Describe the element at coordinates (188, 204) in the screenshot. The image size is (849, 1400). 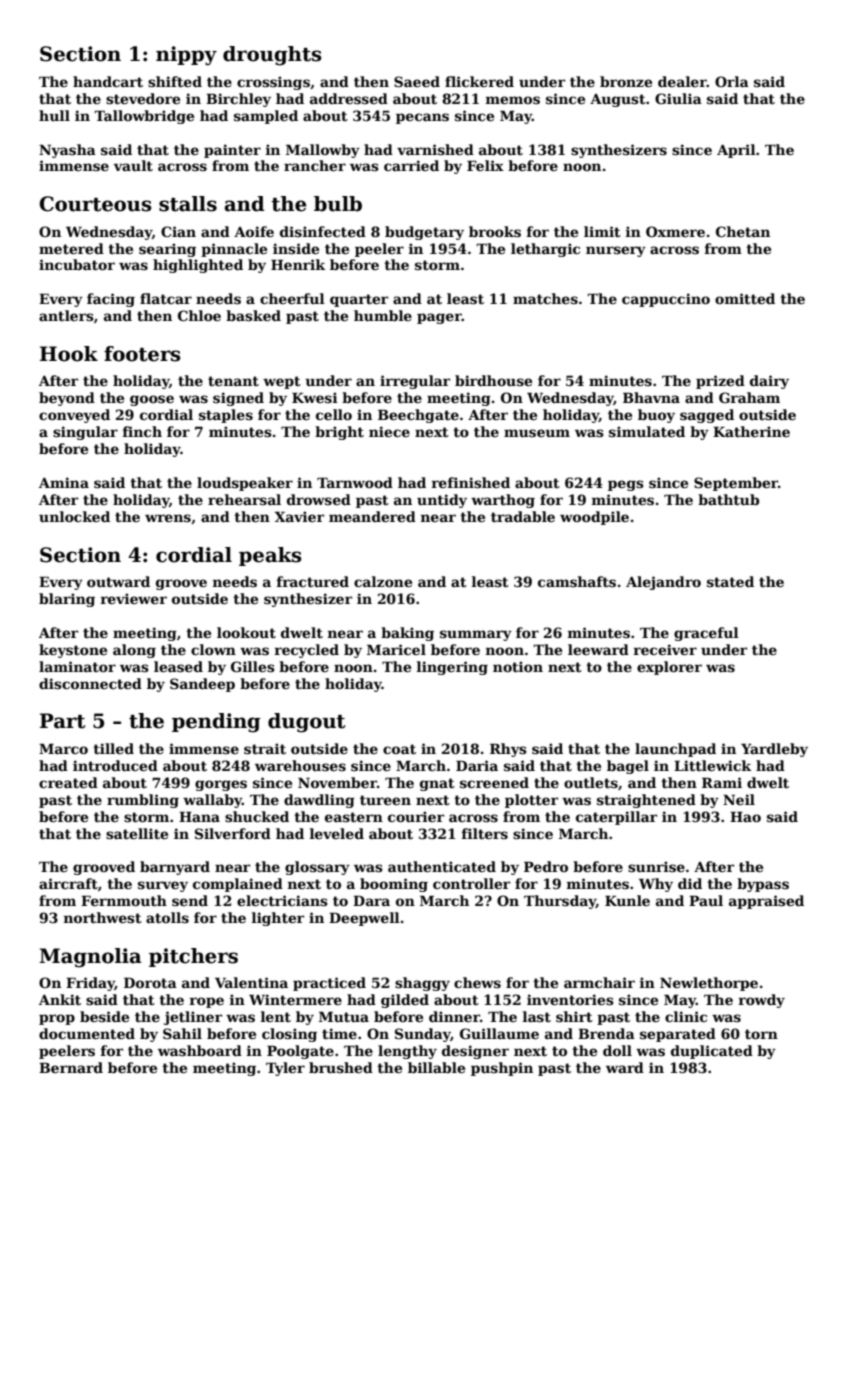
I see `stalls` at that location.
